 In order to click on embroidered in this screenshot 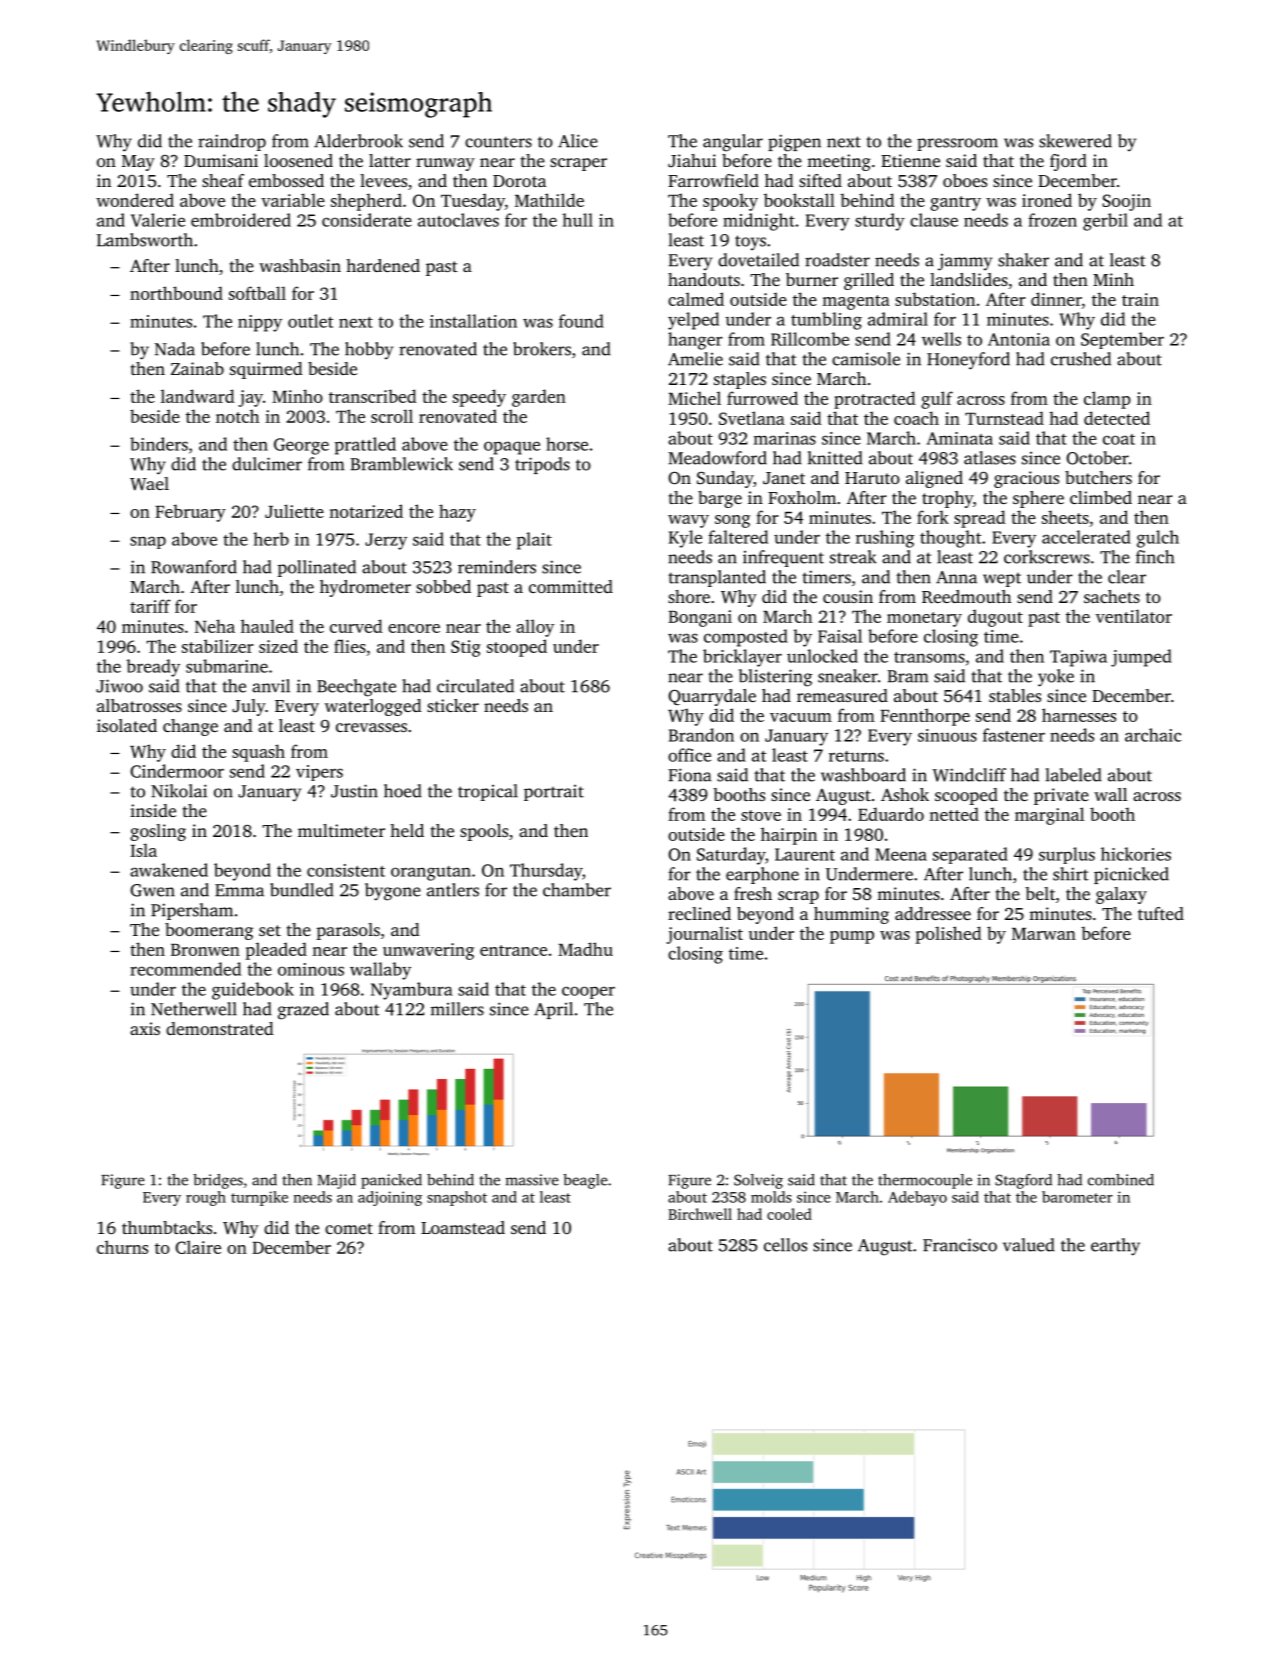, I will do `click(241, 220)`.
